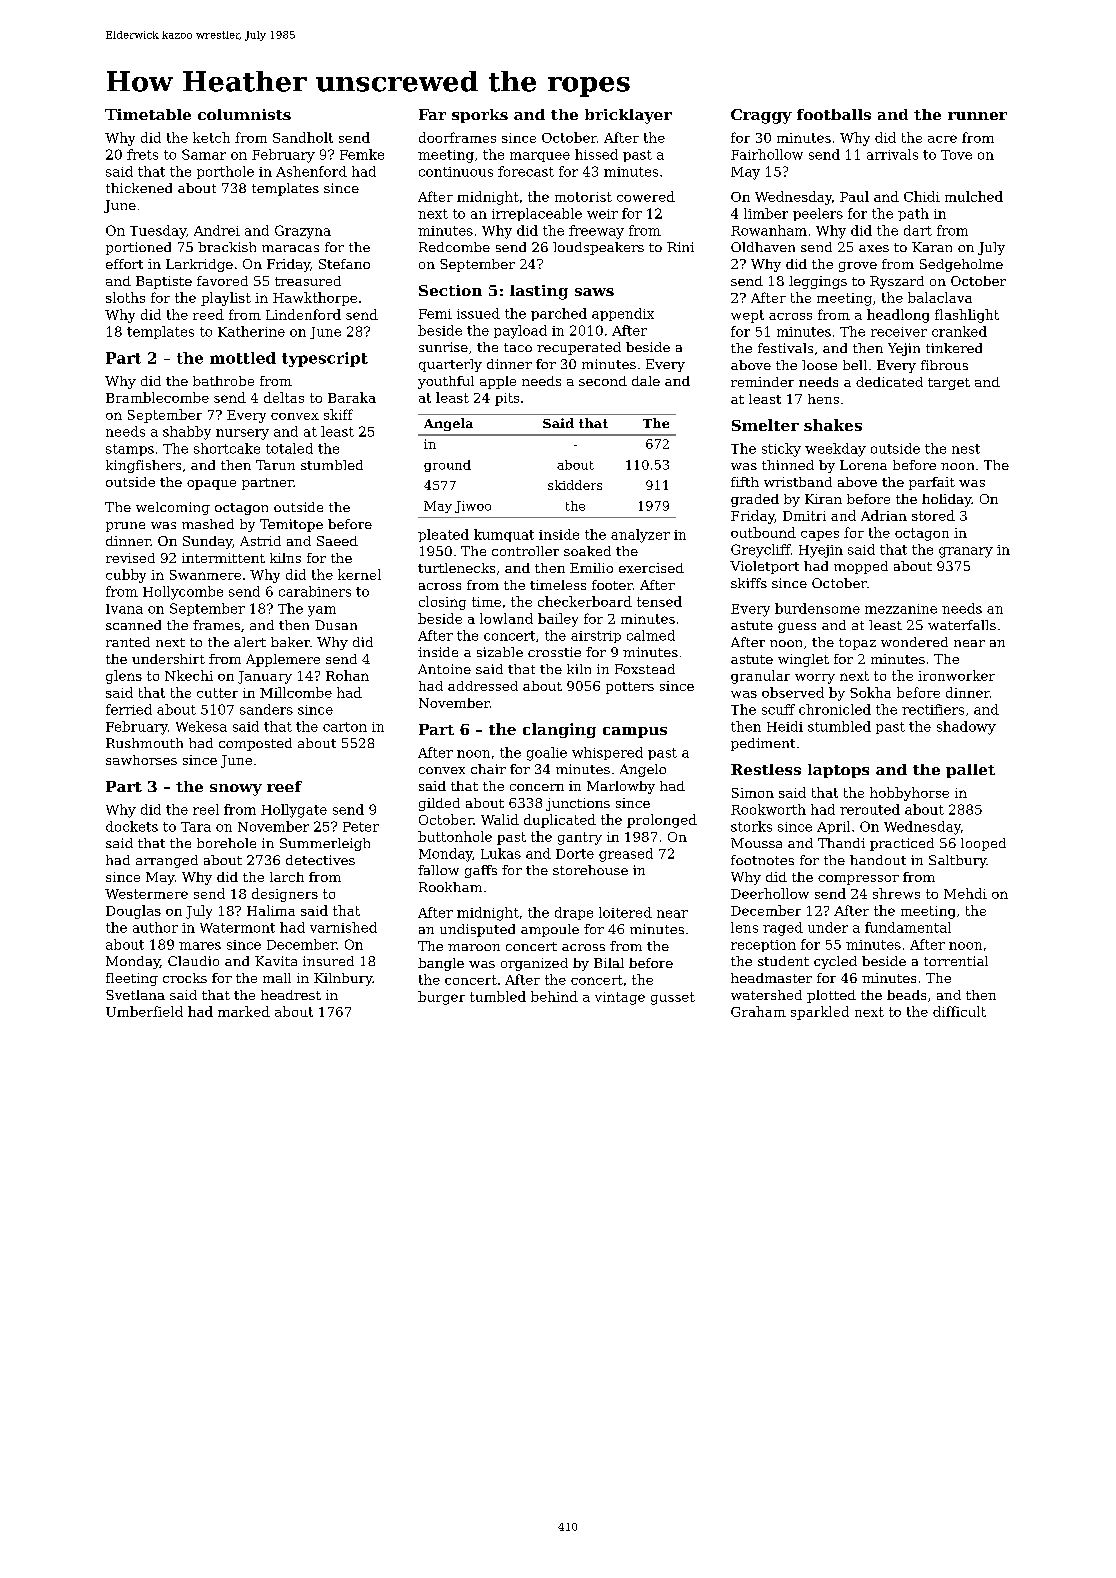 Image resolution: width=1116 pixels, height=1578 pixels. What do you see at coordinates (961, 265) in the image?
I see `Sedgeholme` at bounding box center [961, 265].
